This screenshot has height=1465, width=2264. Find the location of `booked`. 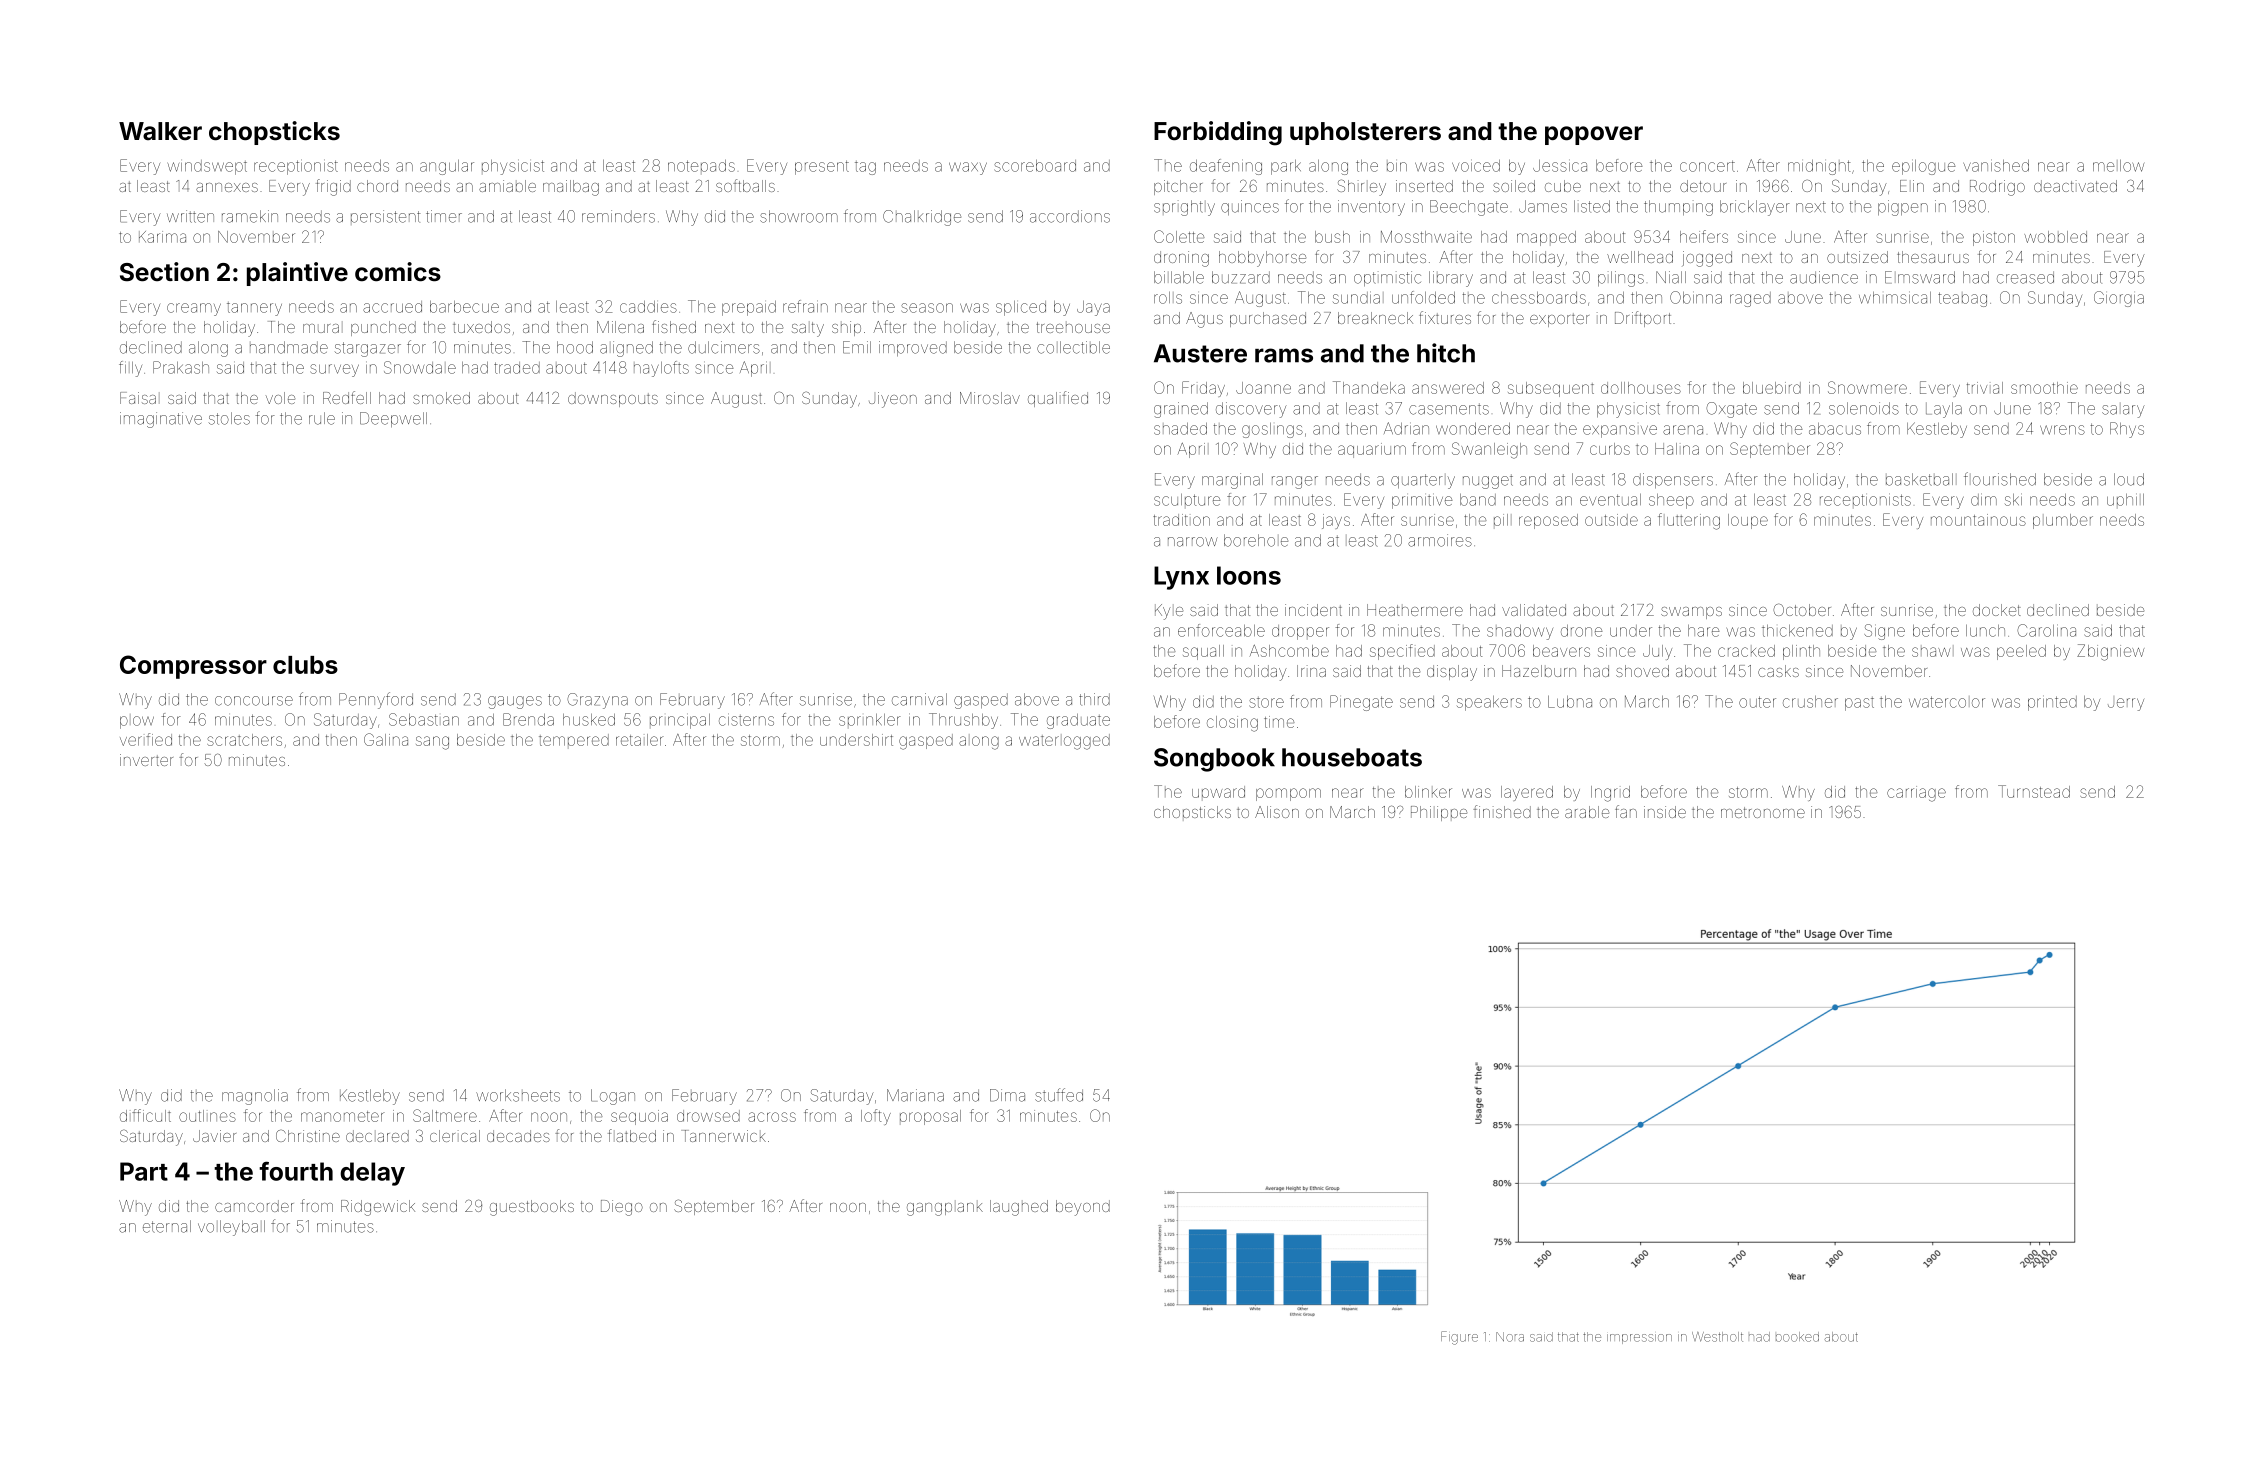

booked is located at coordinates (1797, 1337).
